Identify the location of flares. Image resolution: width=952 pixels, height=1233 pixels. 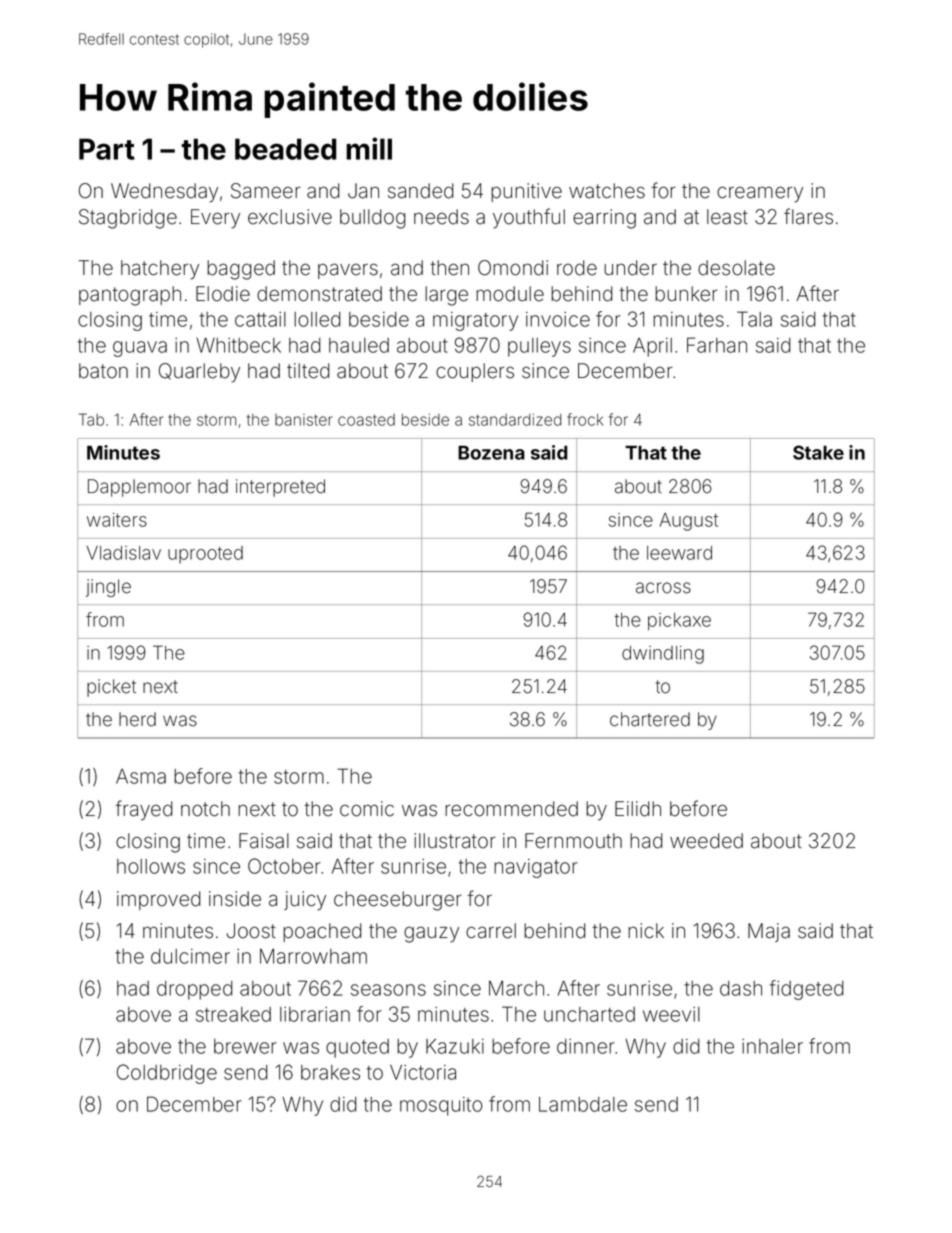
(808, 216).
